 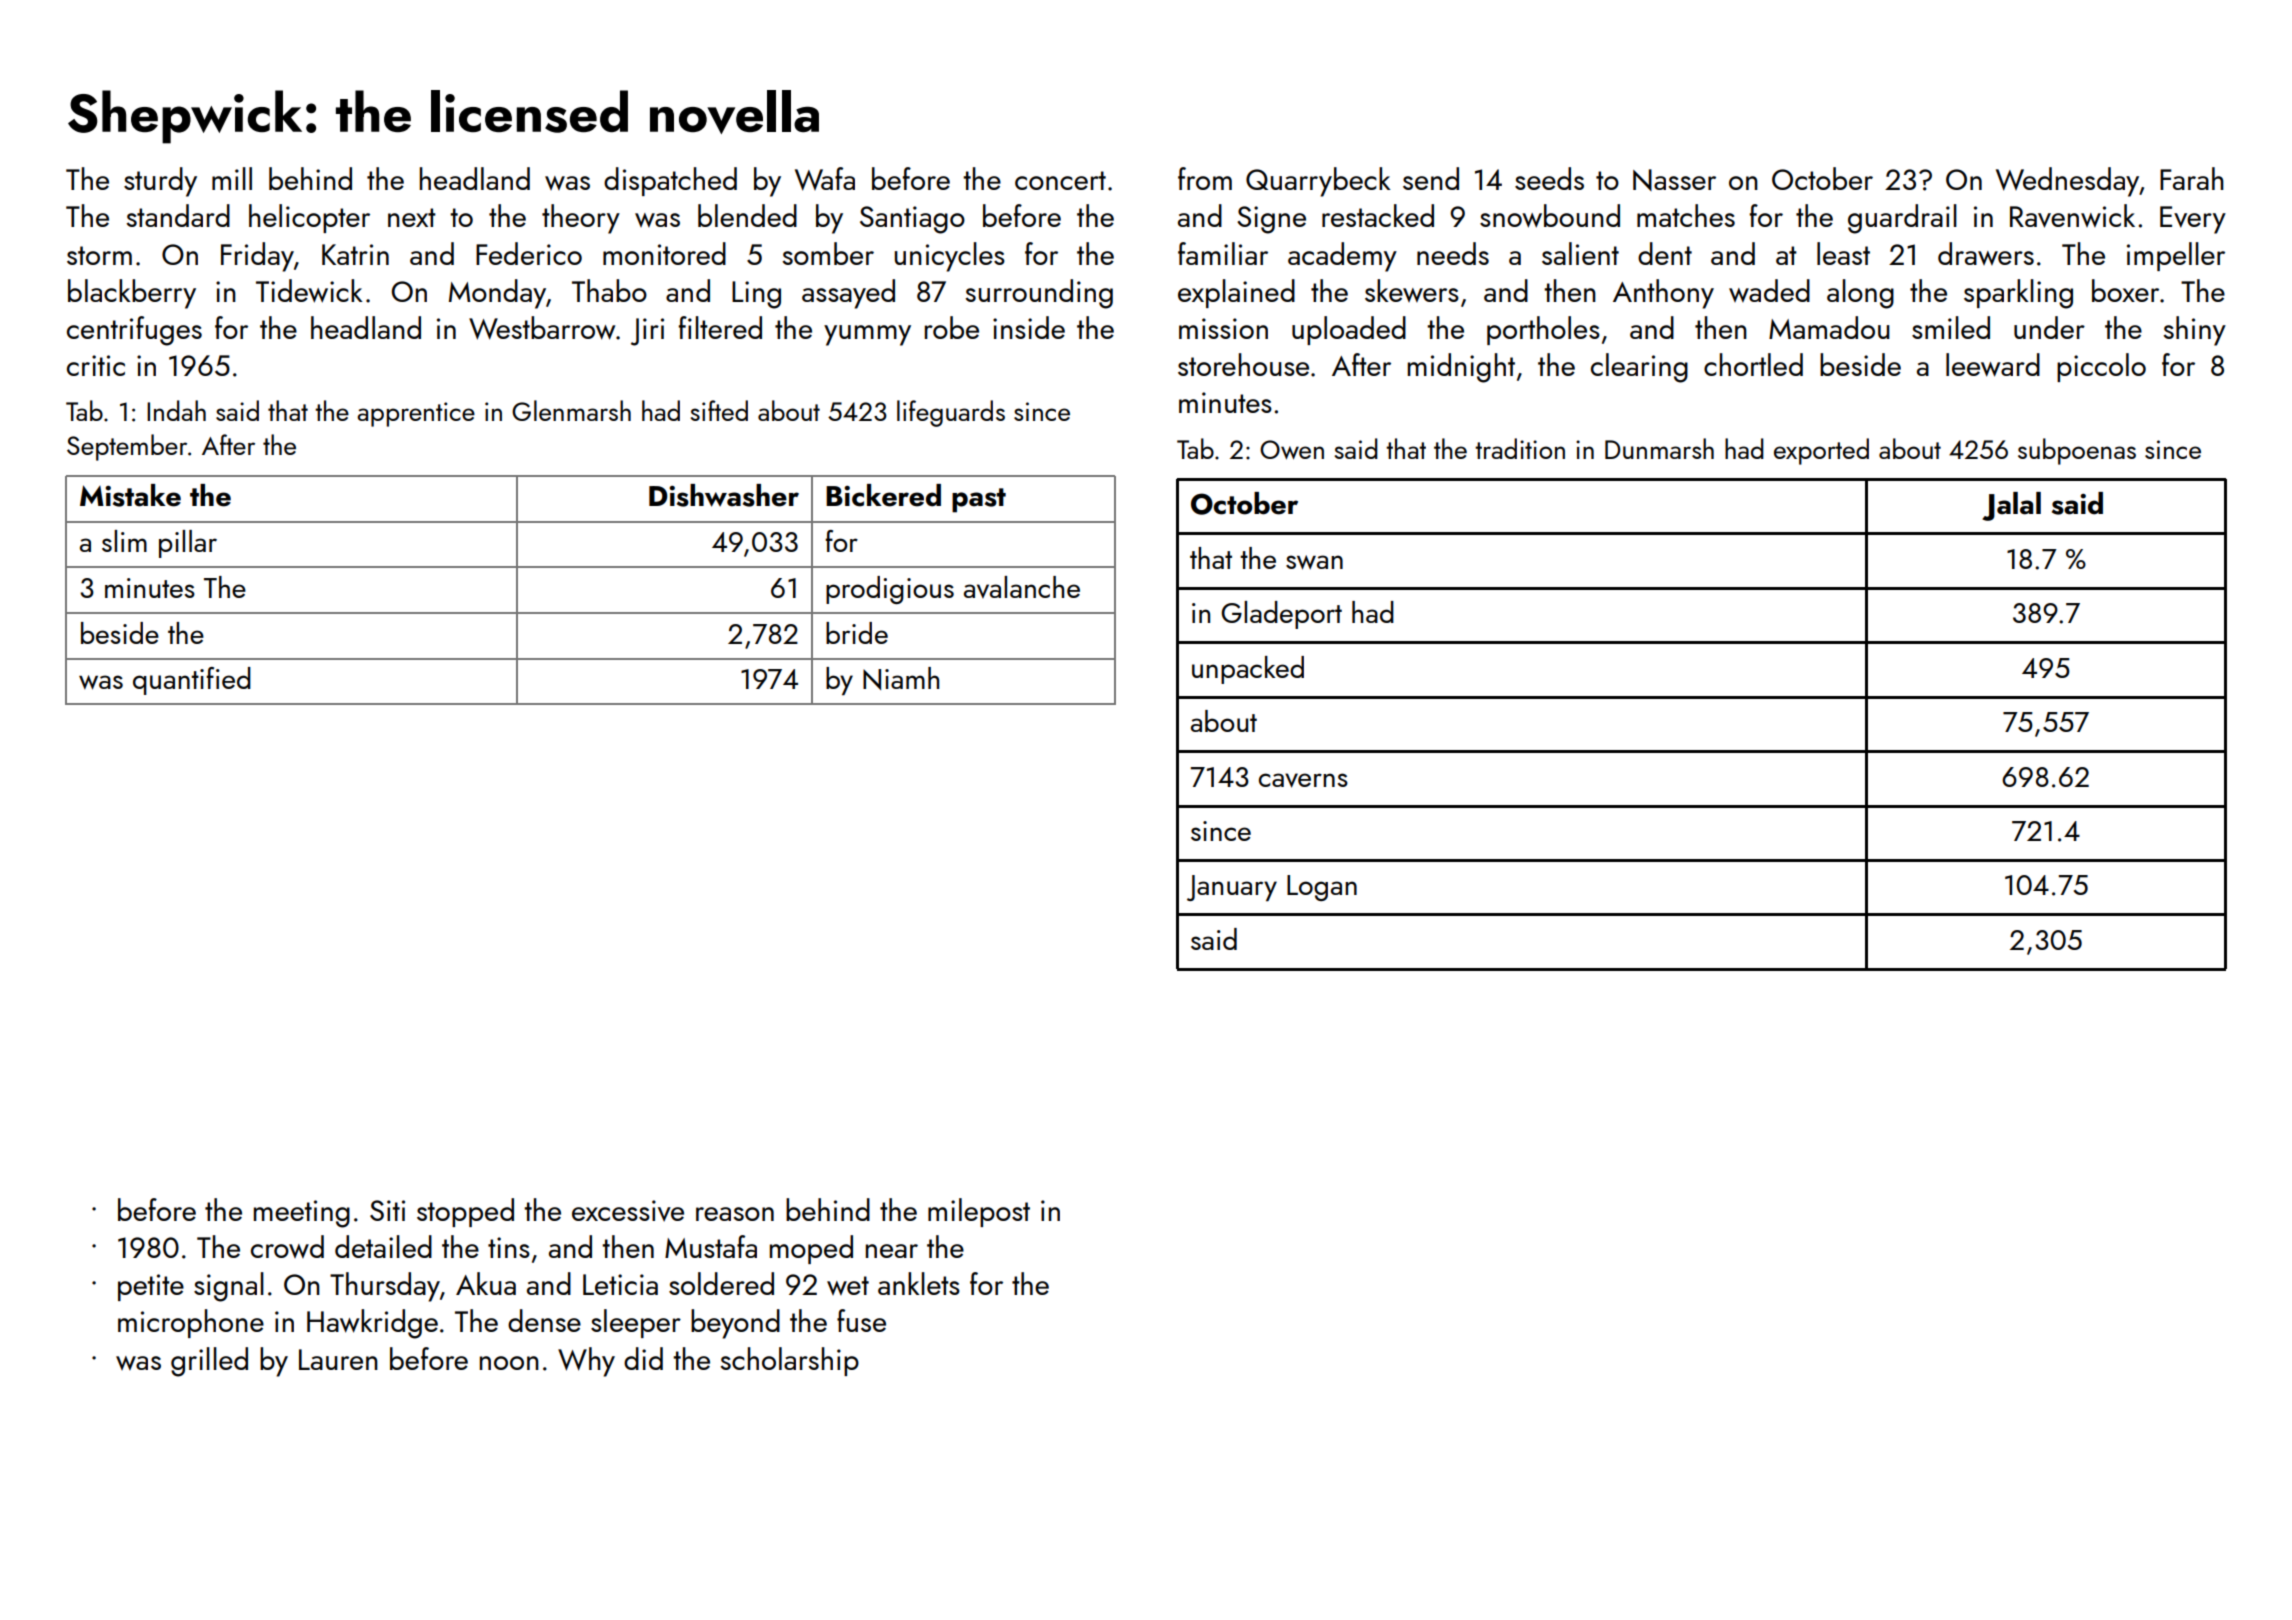 I want to click on Niamh, so click(x=901, y=678).
